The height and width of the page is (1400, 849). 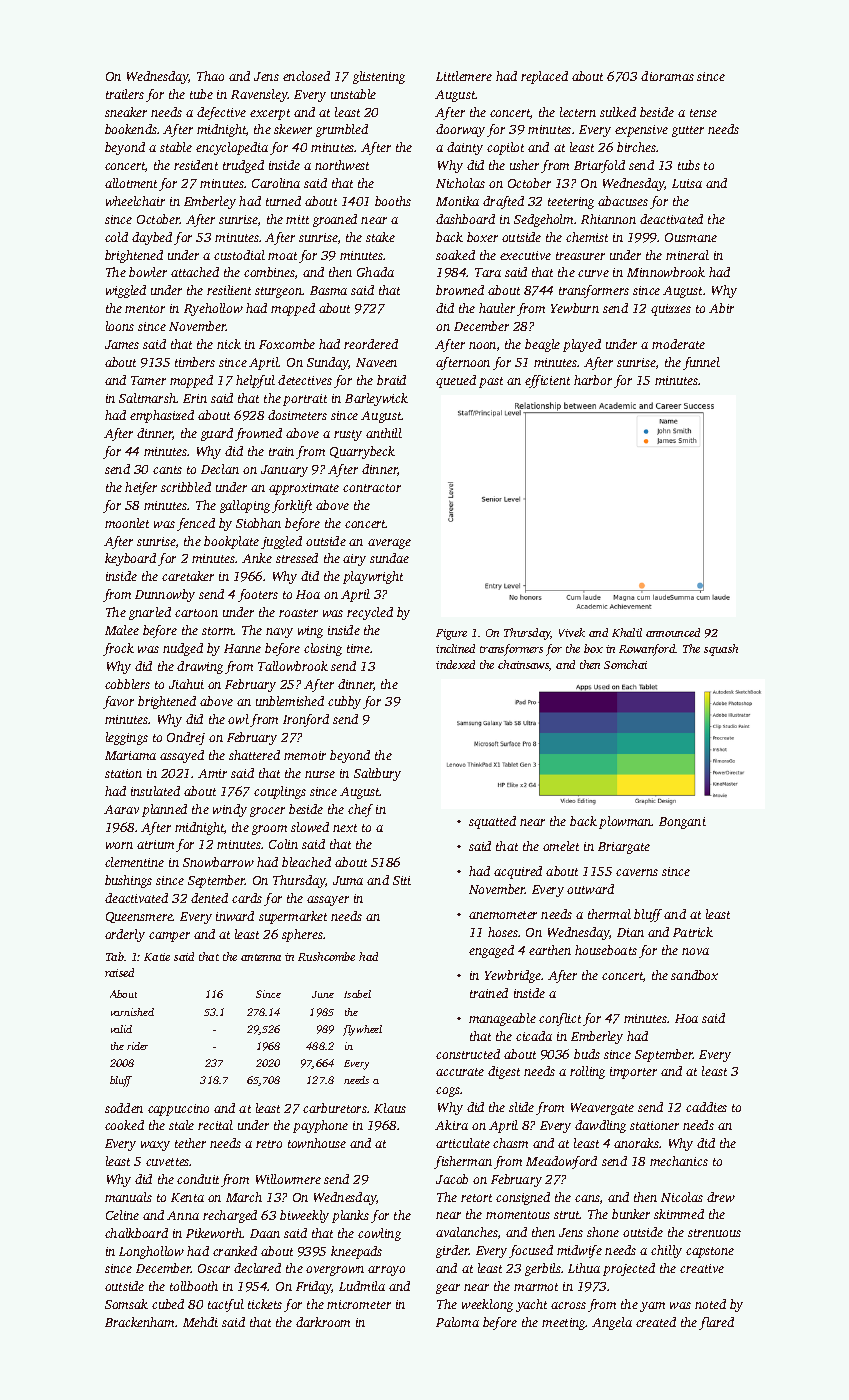 I want to click on sneaker, so click(x=126, y=112).
